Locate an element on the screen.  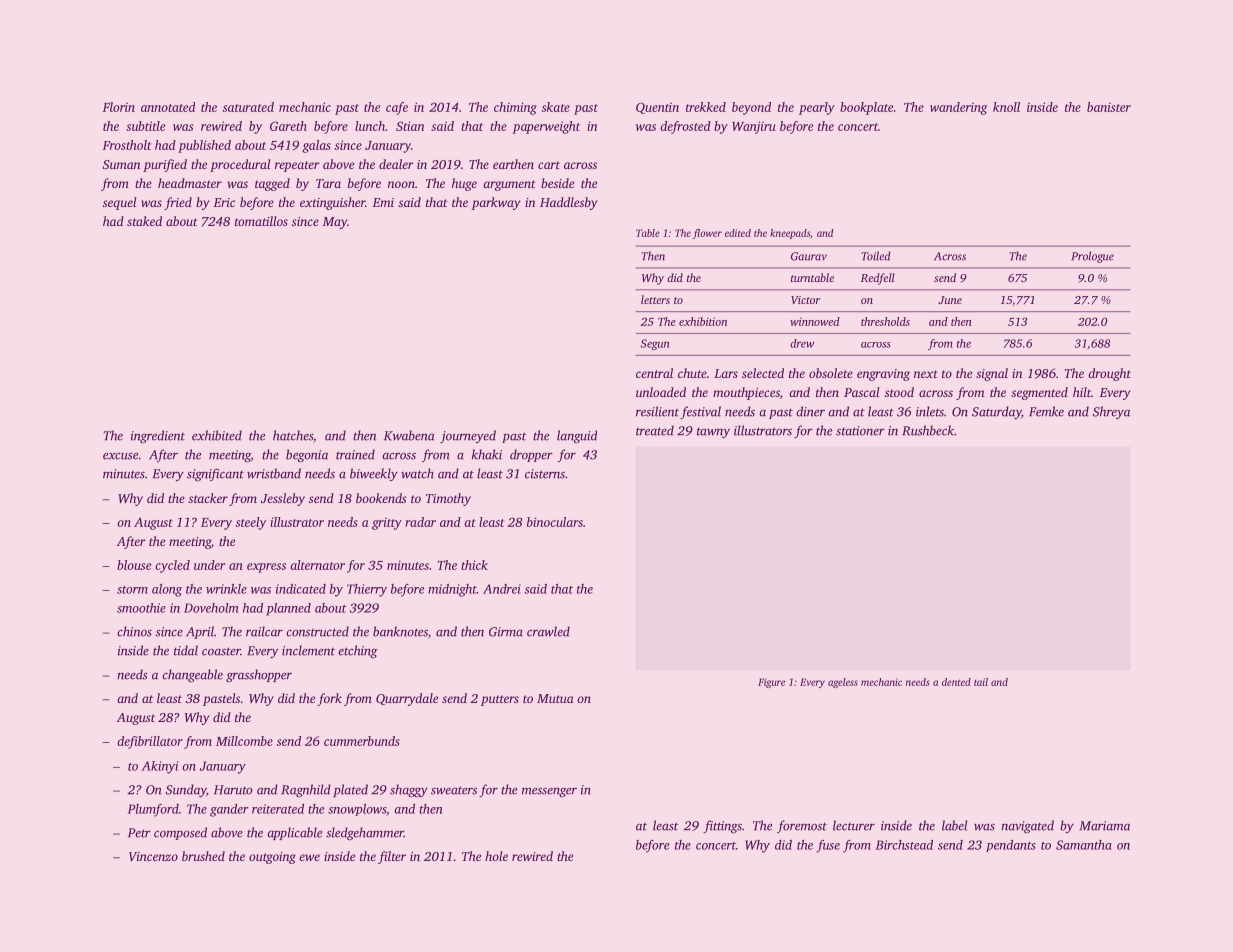
composed is located at coordinates (180, 833).
